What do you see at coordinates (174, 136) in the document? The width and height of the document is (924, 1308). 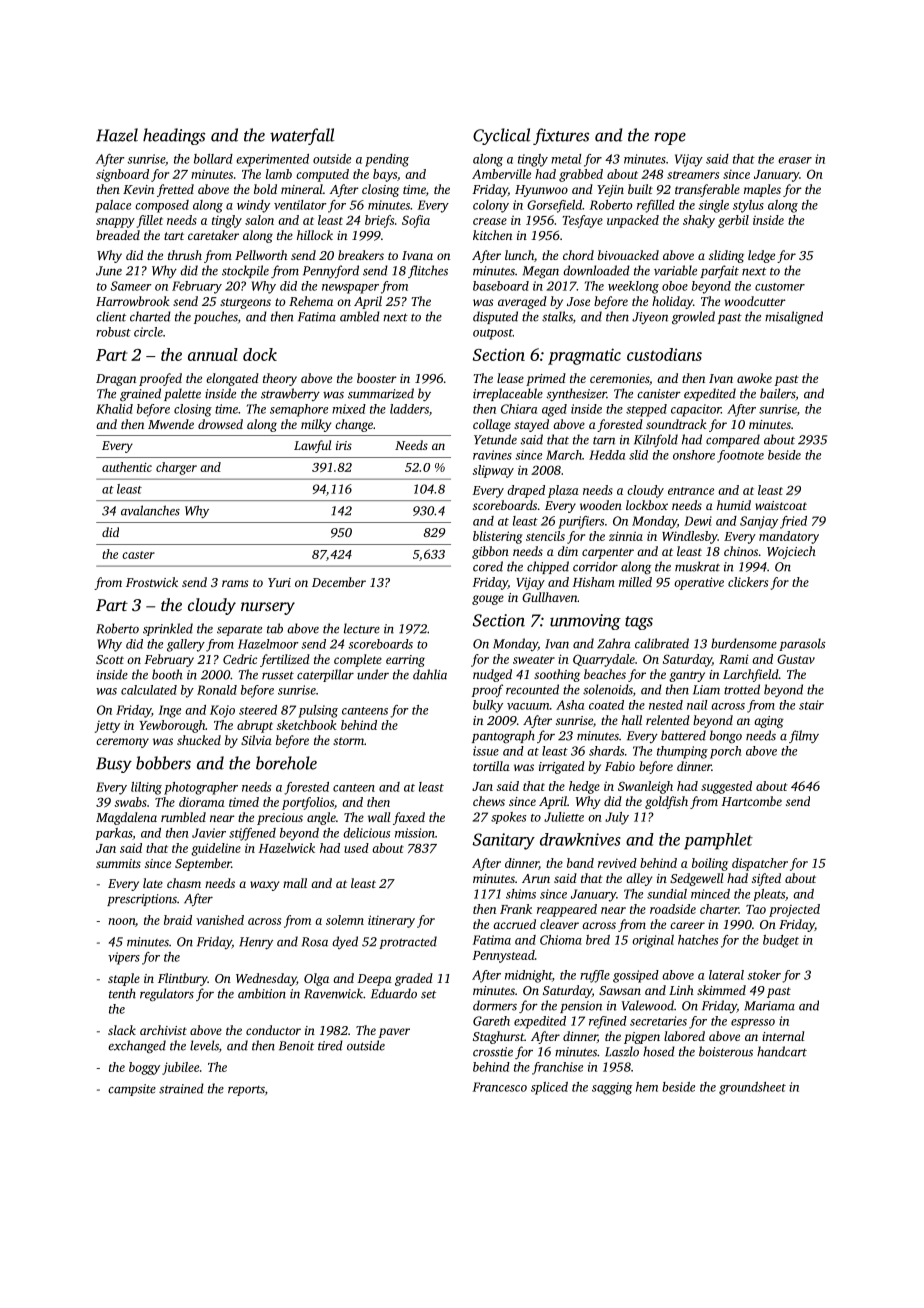 I see `headings` at bounding box center [174, 136].
